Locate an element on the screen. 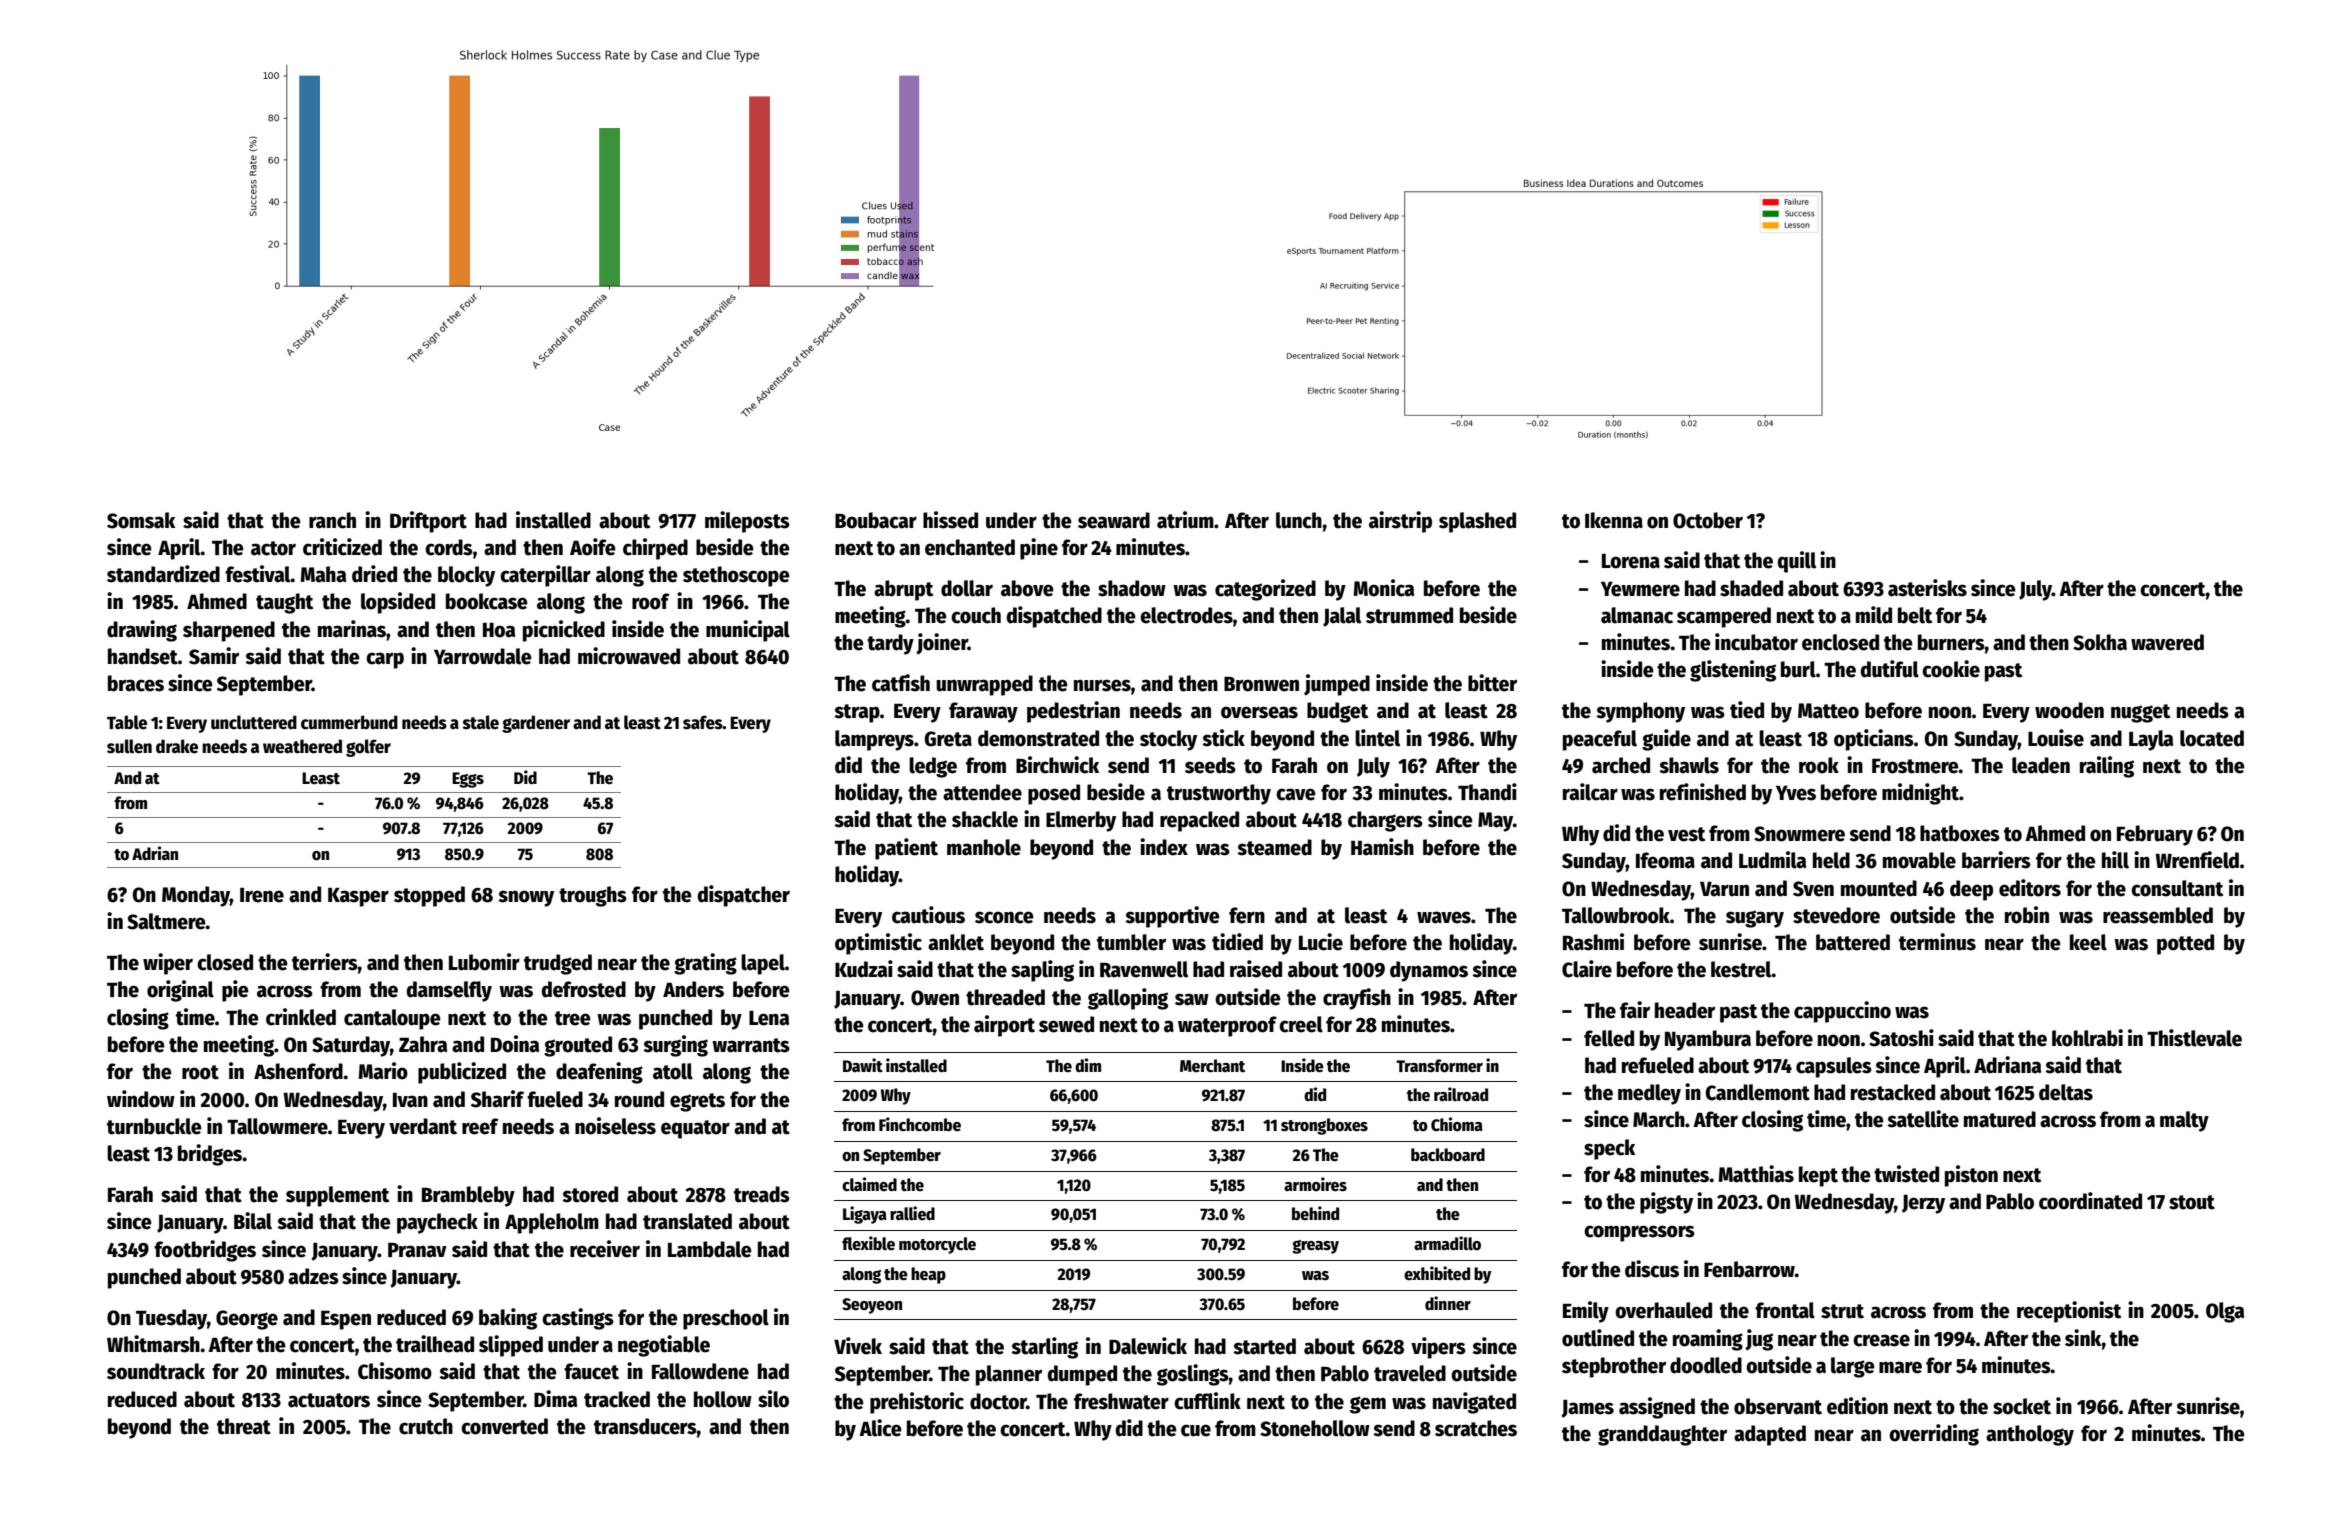 The image size is (2352, 1522). potted is located at coordinates (2185, 944).
